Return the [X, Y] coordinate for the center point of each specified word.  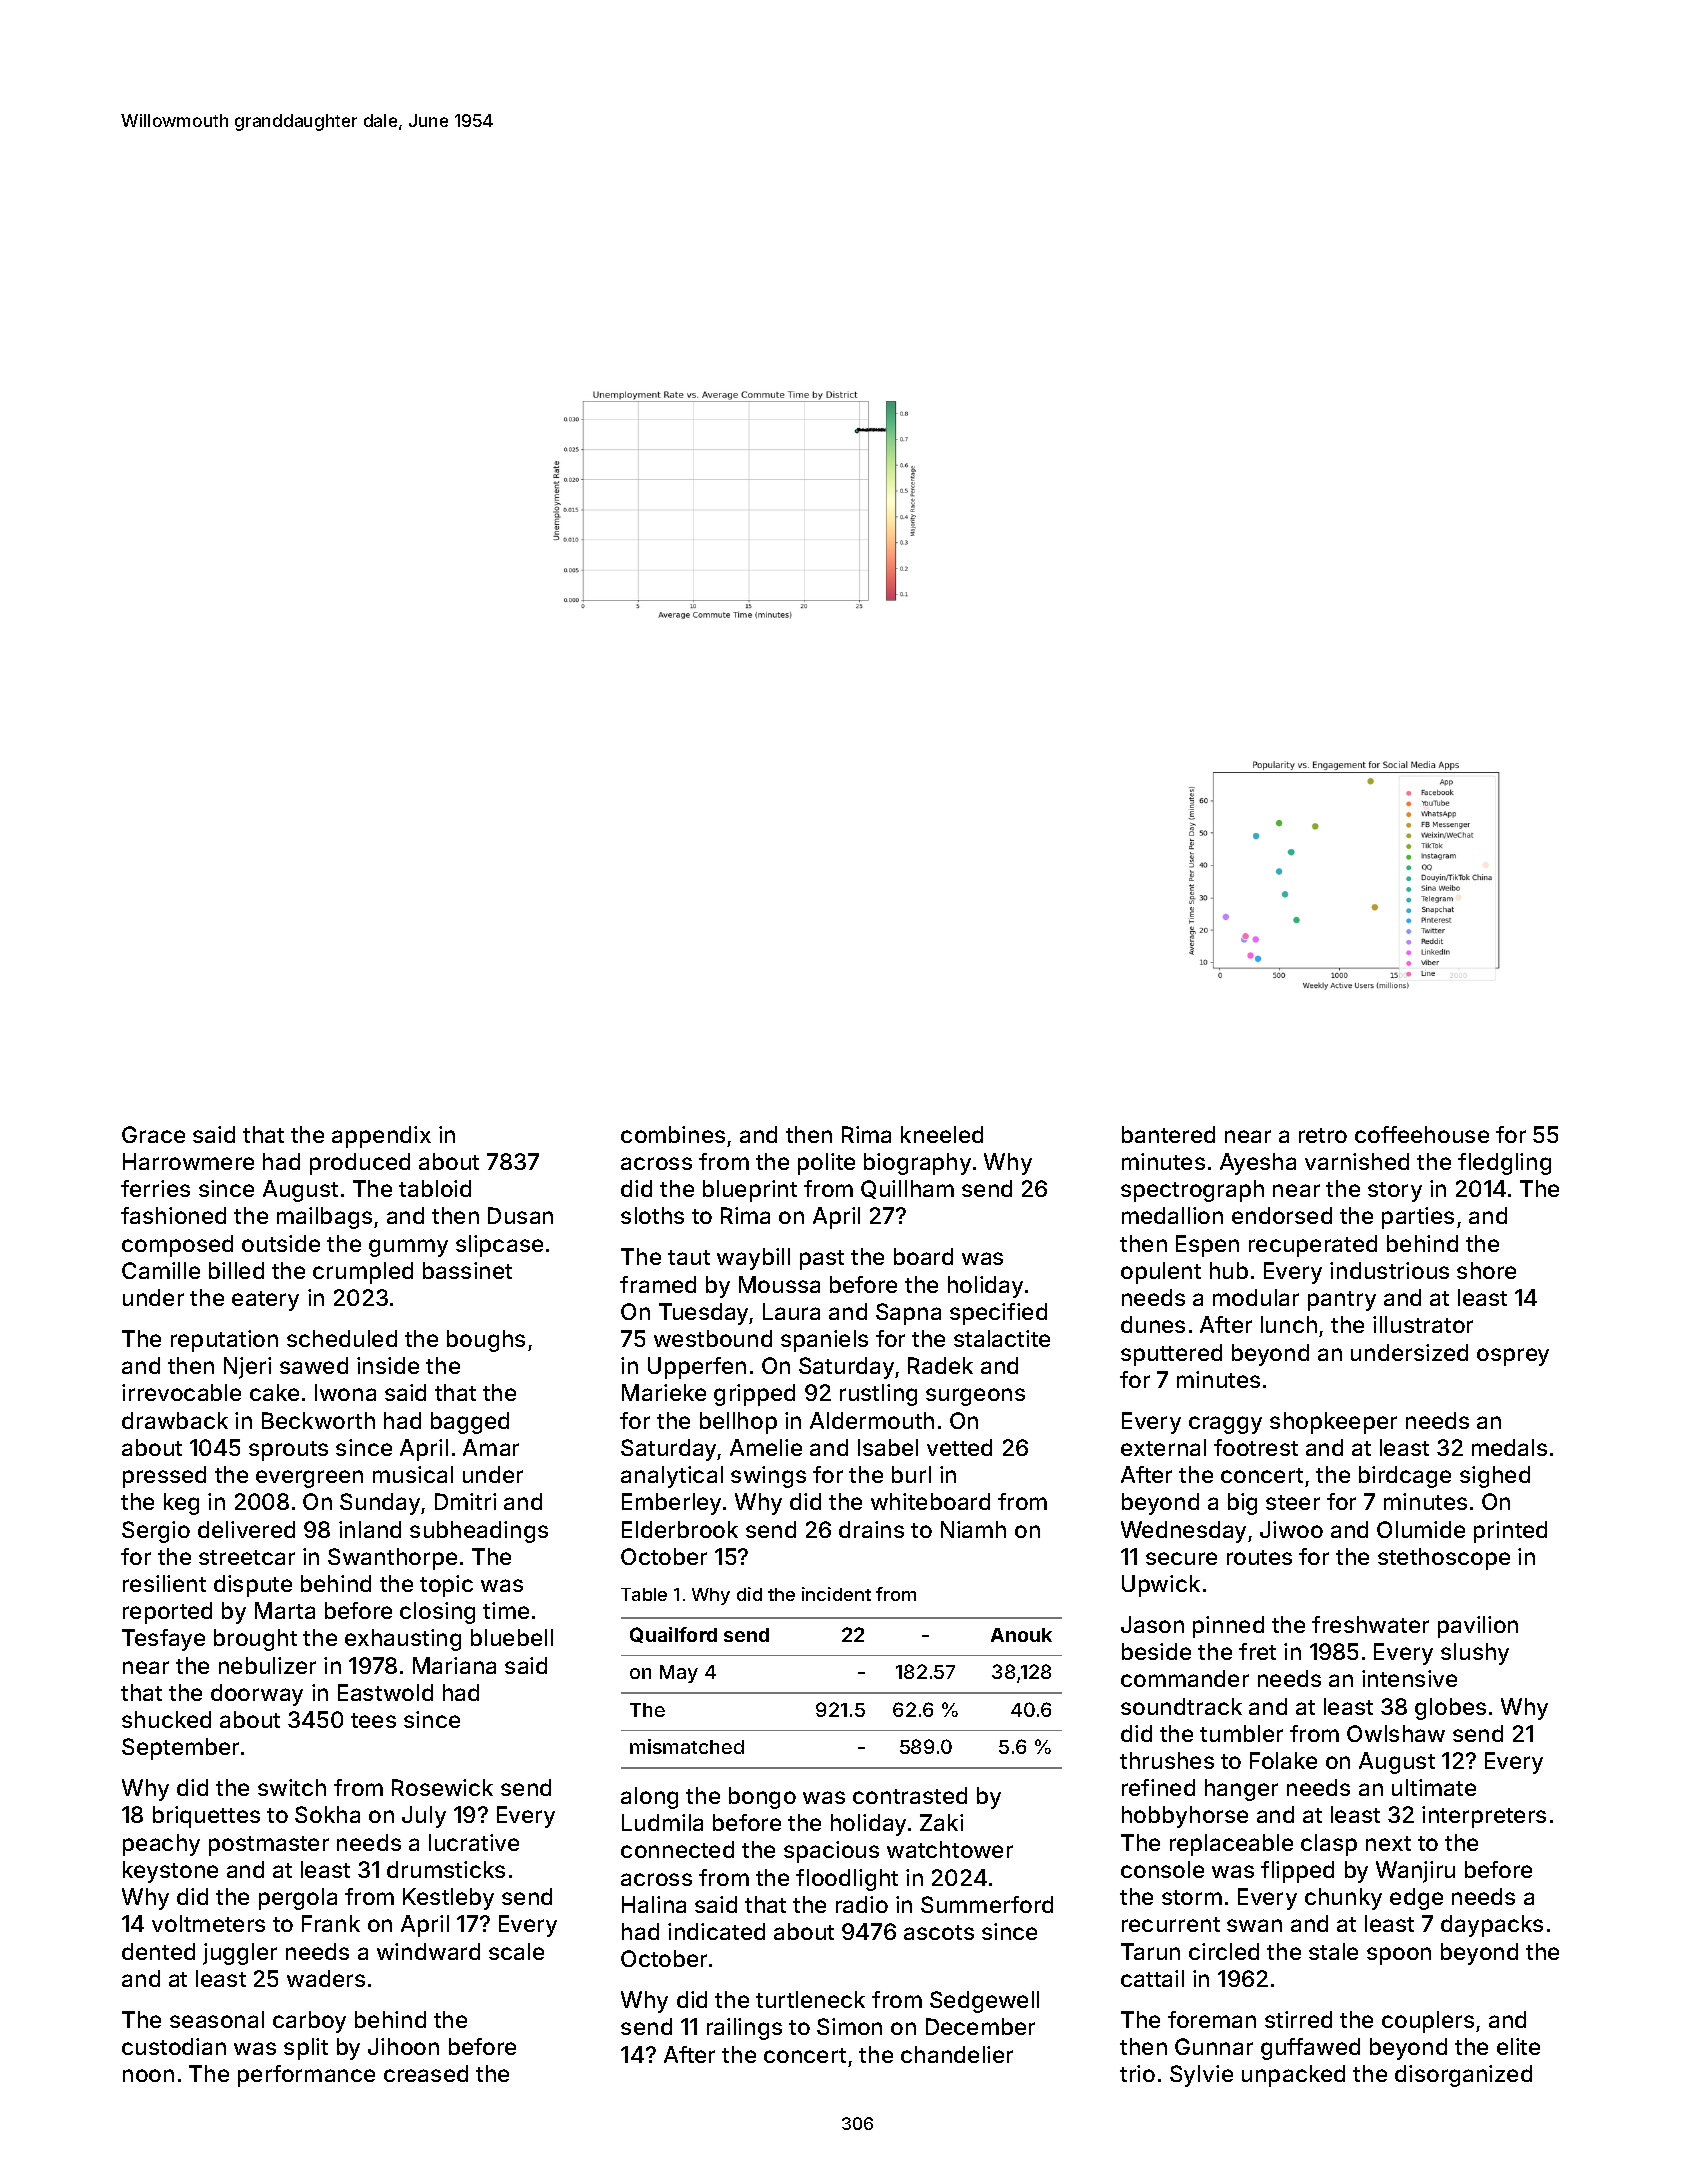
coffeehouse [1422, 1134]
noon [148, 2075]
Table [644, 1594]
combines [673, 1134]
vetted [959, 1447]
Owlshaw [1396, 1733]
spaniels [824, 1341]
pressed [164, 1477]
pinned [1228, 1627]
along [649, 1798]
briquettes [206, 1817]
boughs [486, 1341]
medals [1509, 1447]
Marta [285, 1610]
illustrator [1423, 1324]
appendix [381, 1137]
